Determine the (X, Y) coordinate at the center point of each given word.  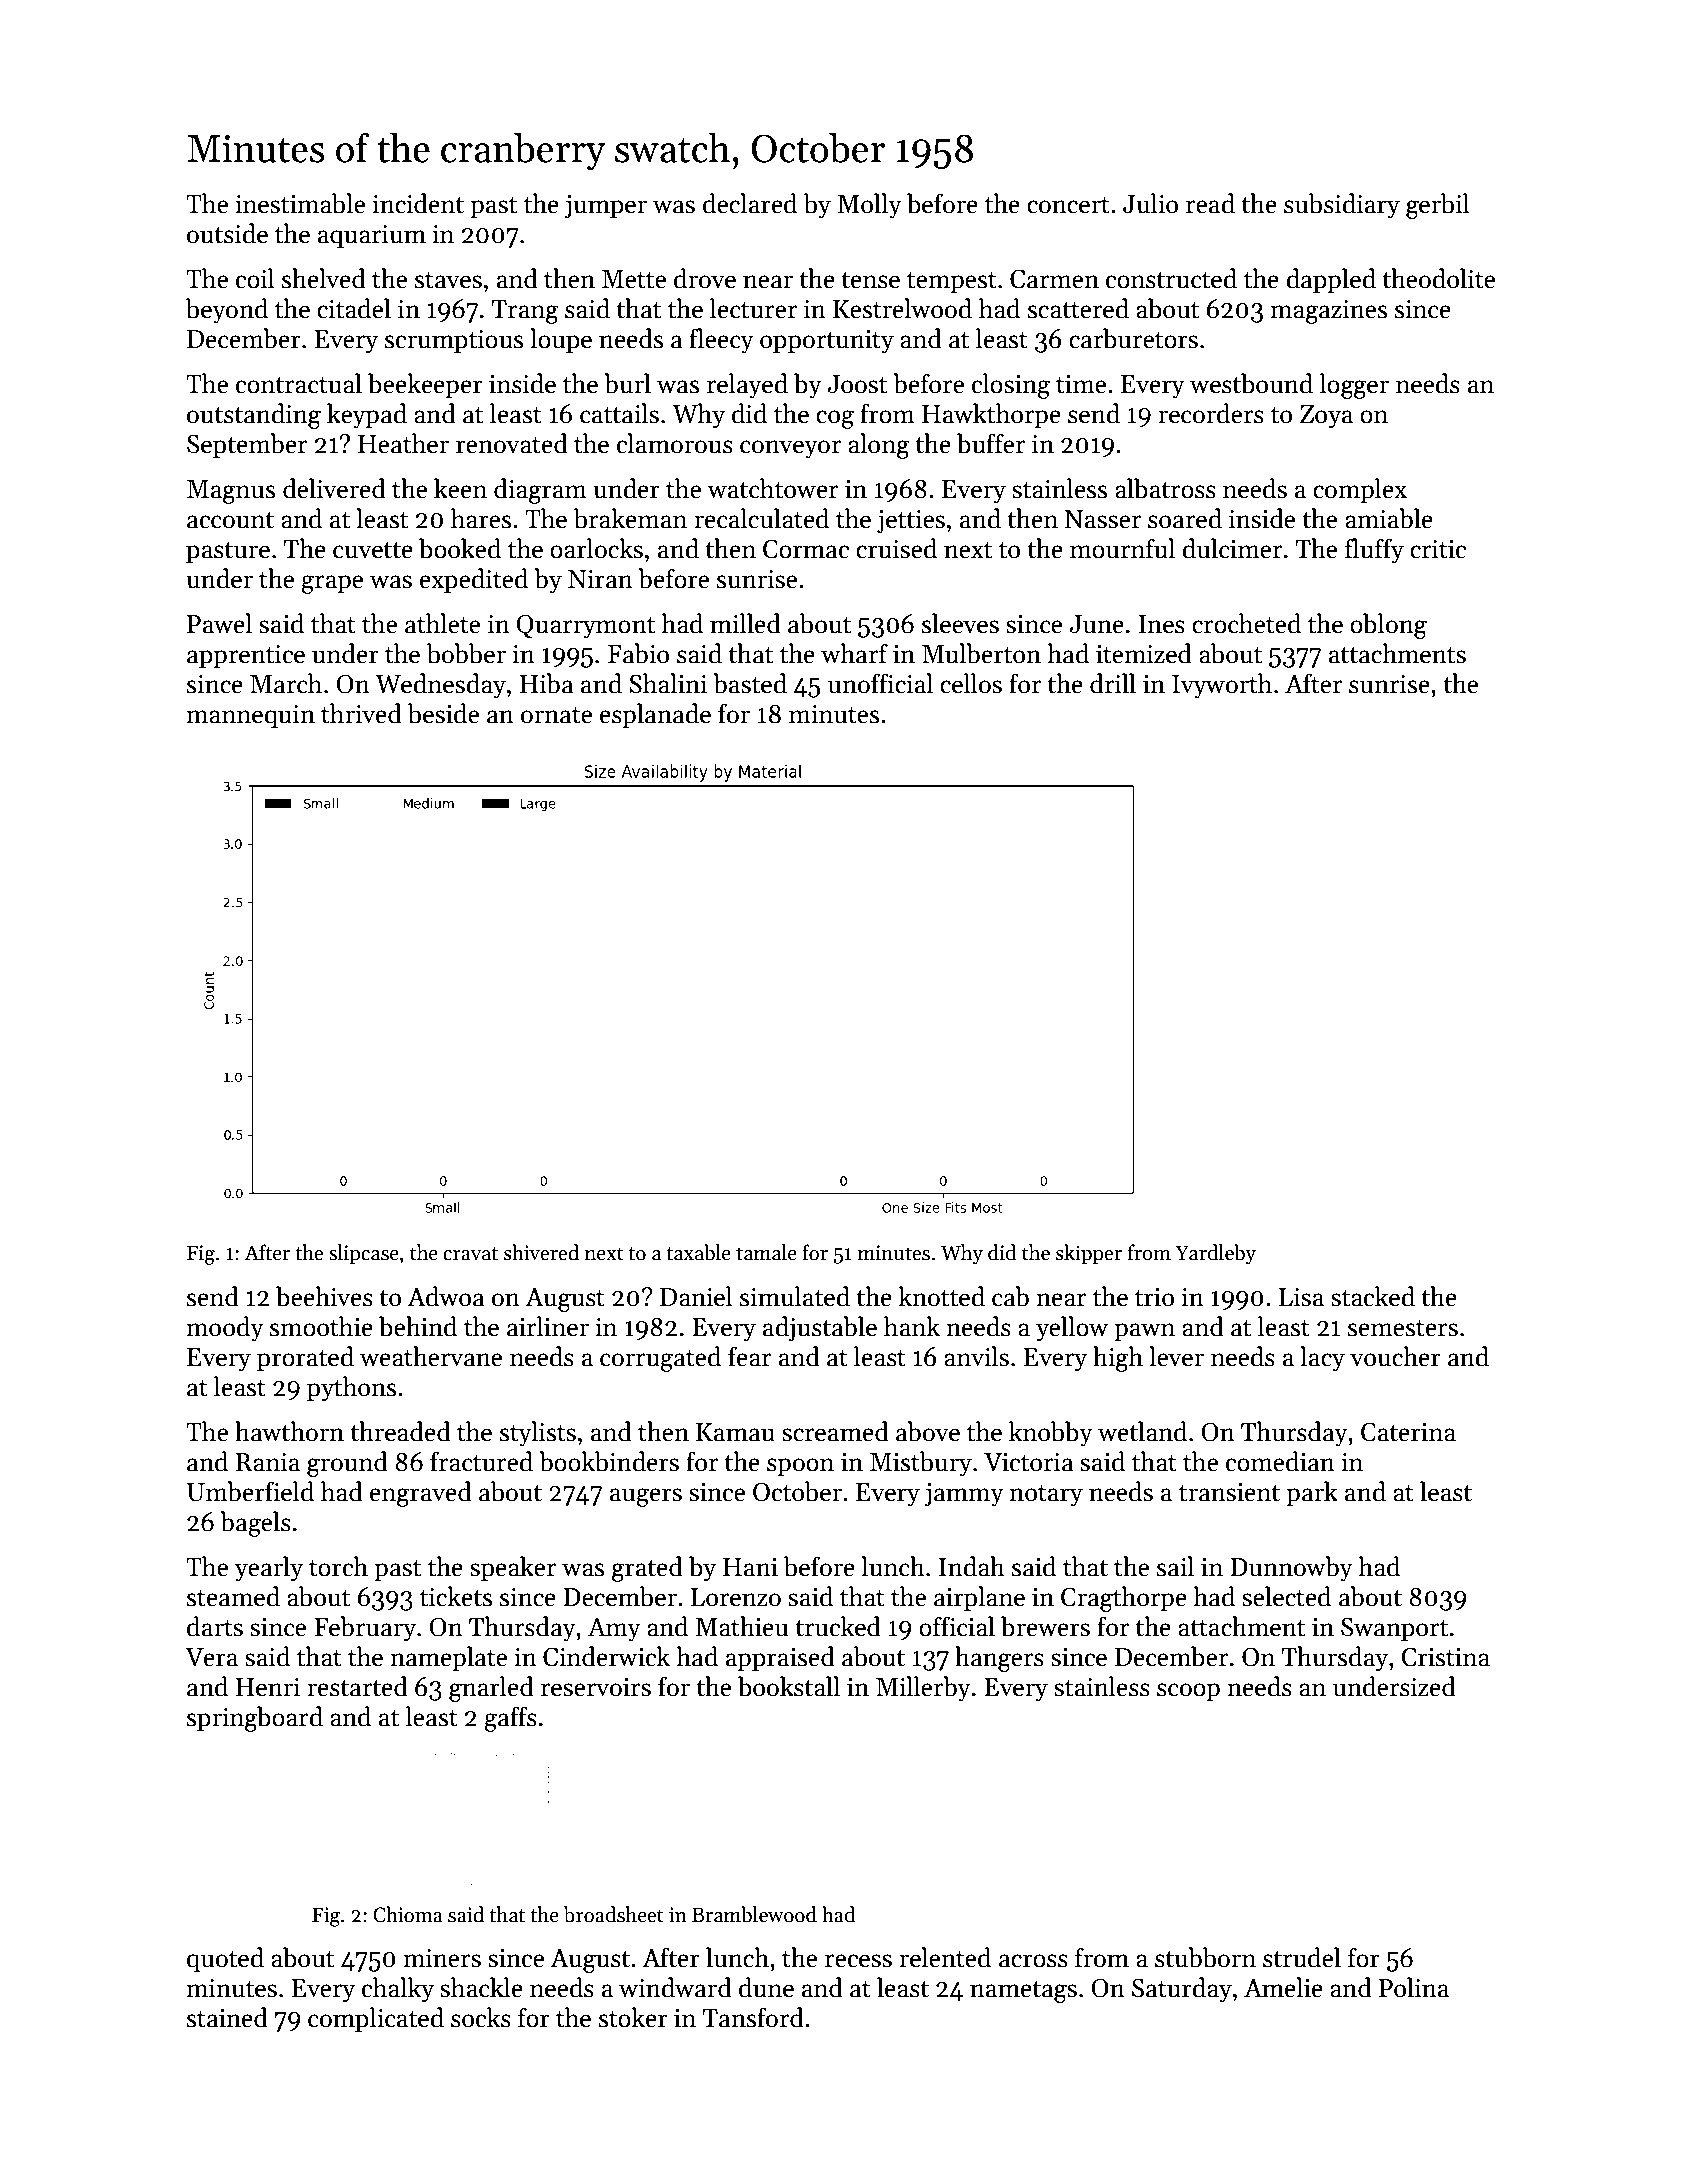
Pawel (219, 623)
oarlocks (596, 548)
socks (481, 2017)
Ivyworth (1222, 686)
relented (945, 1957)
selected (1286, 1596)
